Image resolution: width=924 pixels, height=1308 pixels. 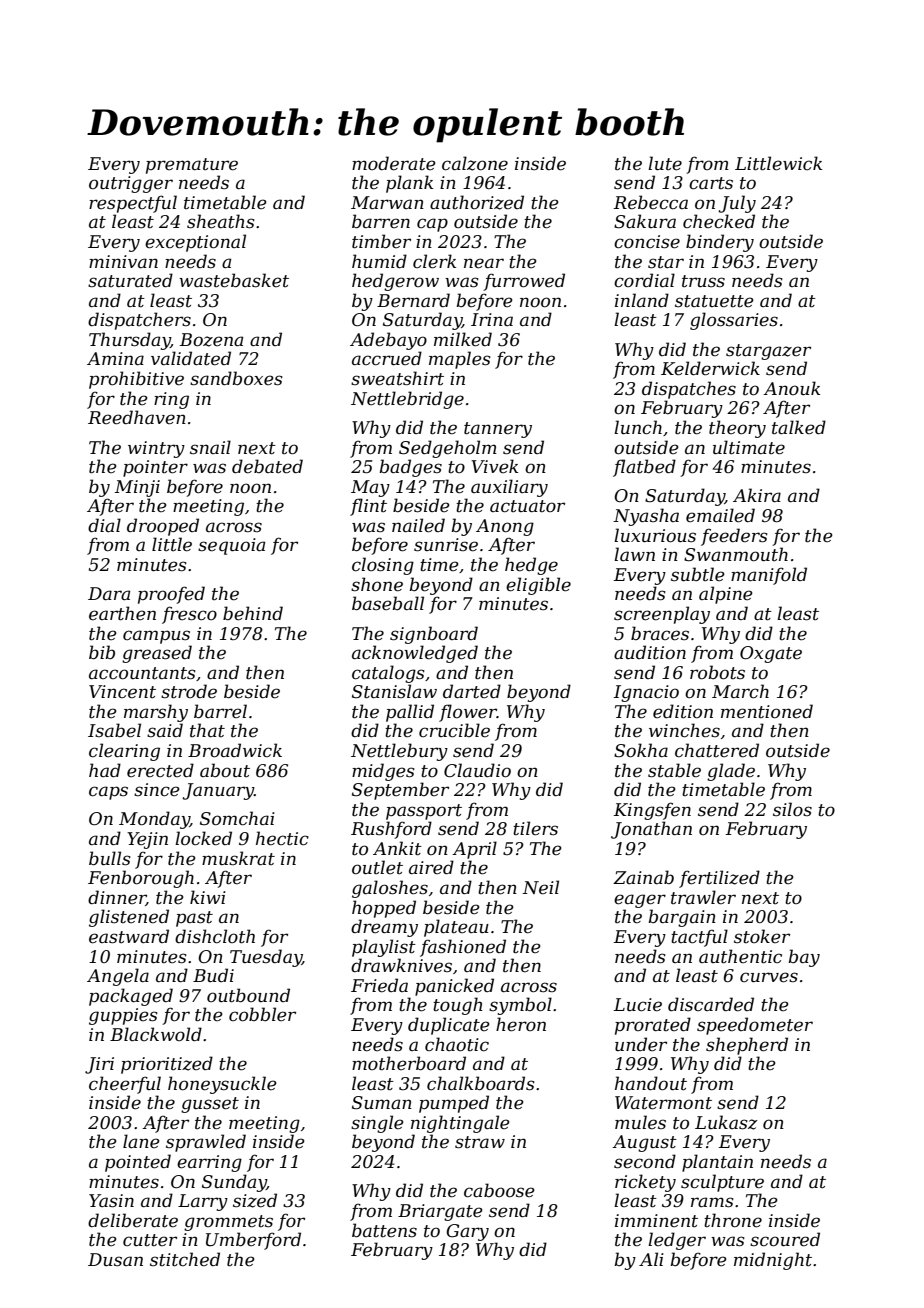 I want to click on aired, so click(x=431, y=867).
